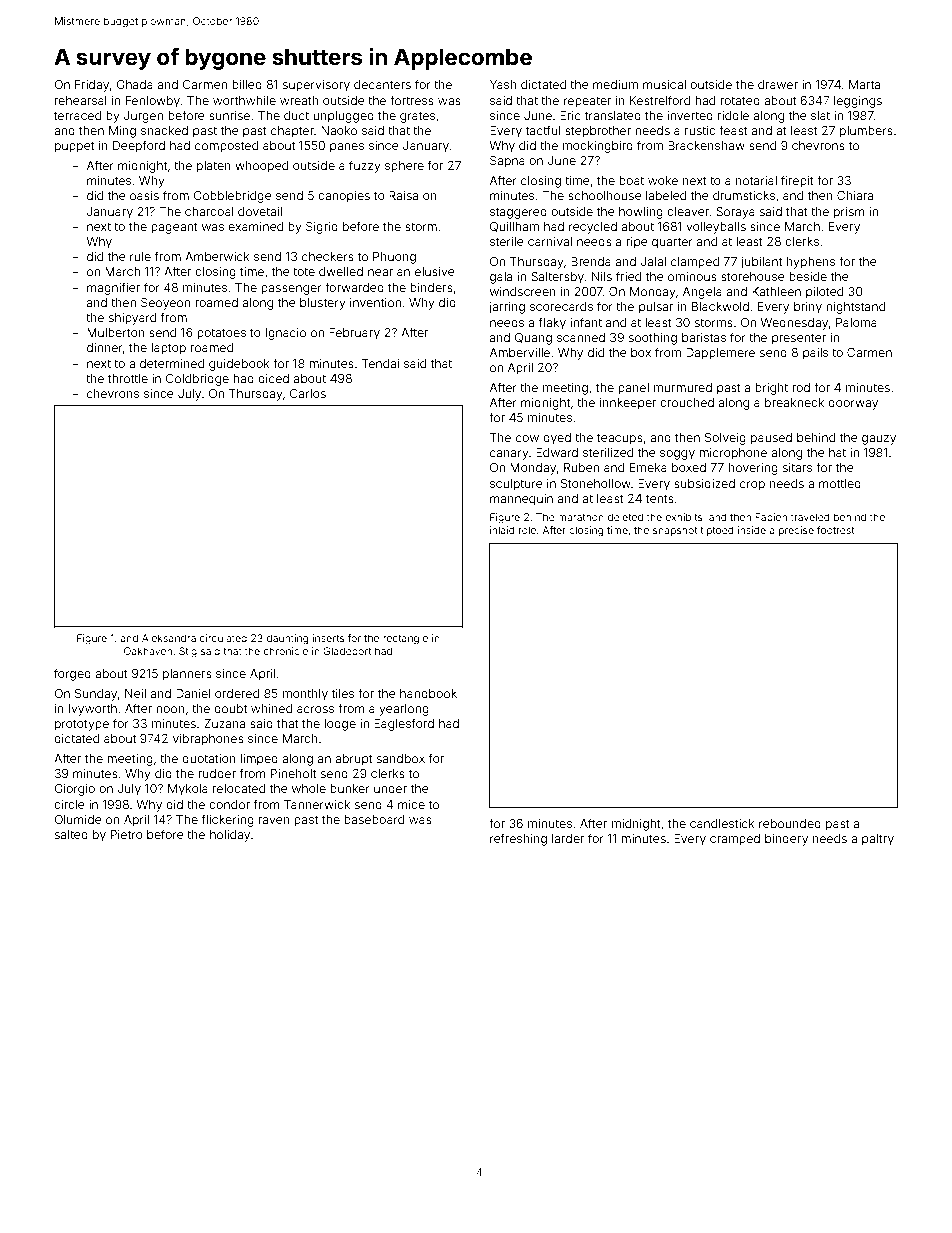 The image size is (952, 1233). I want to click on planners, so click(187, 675).
